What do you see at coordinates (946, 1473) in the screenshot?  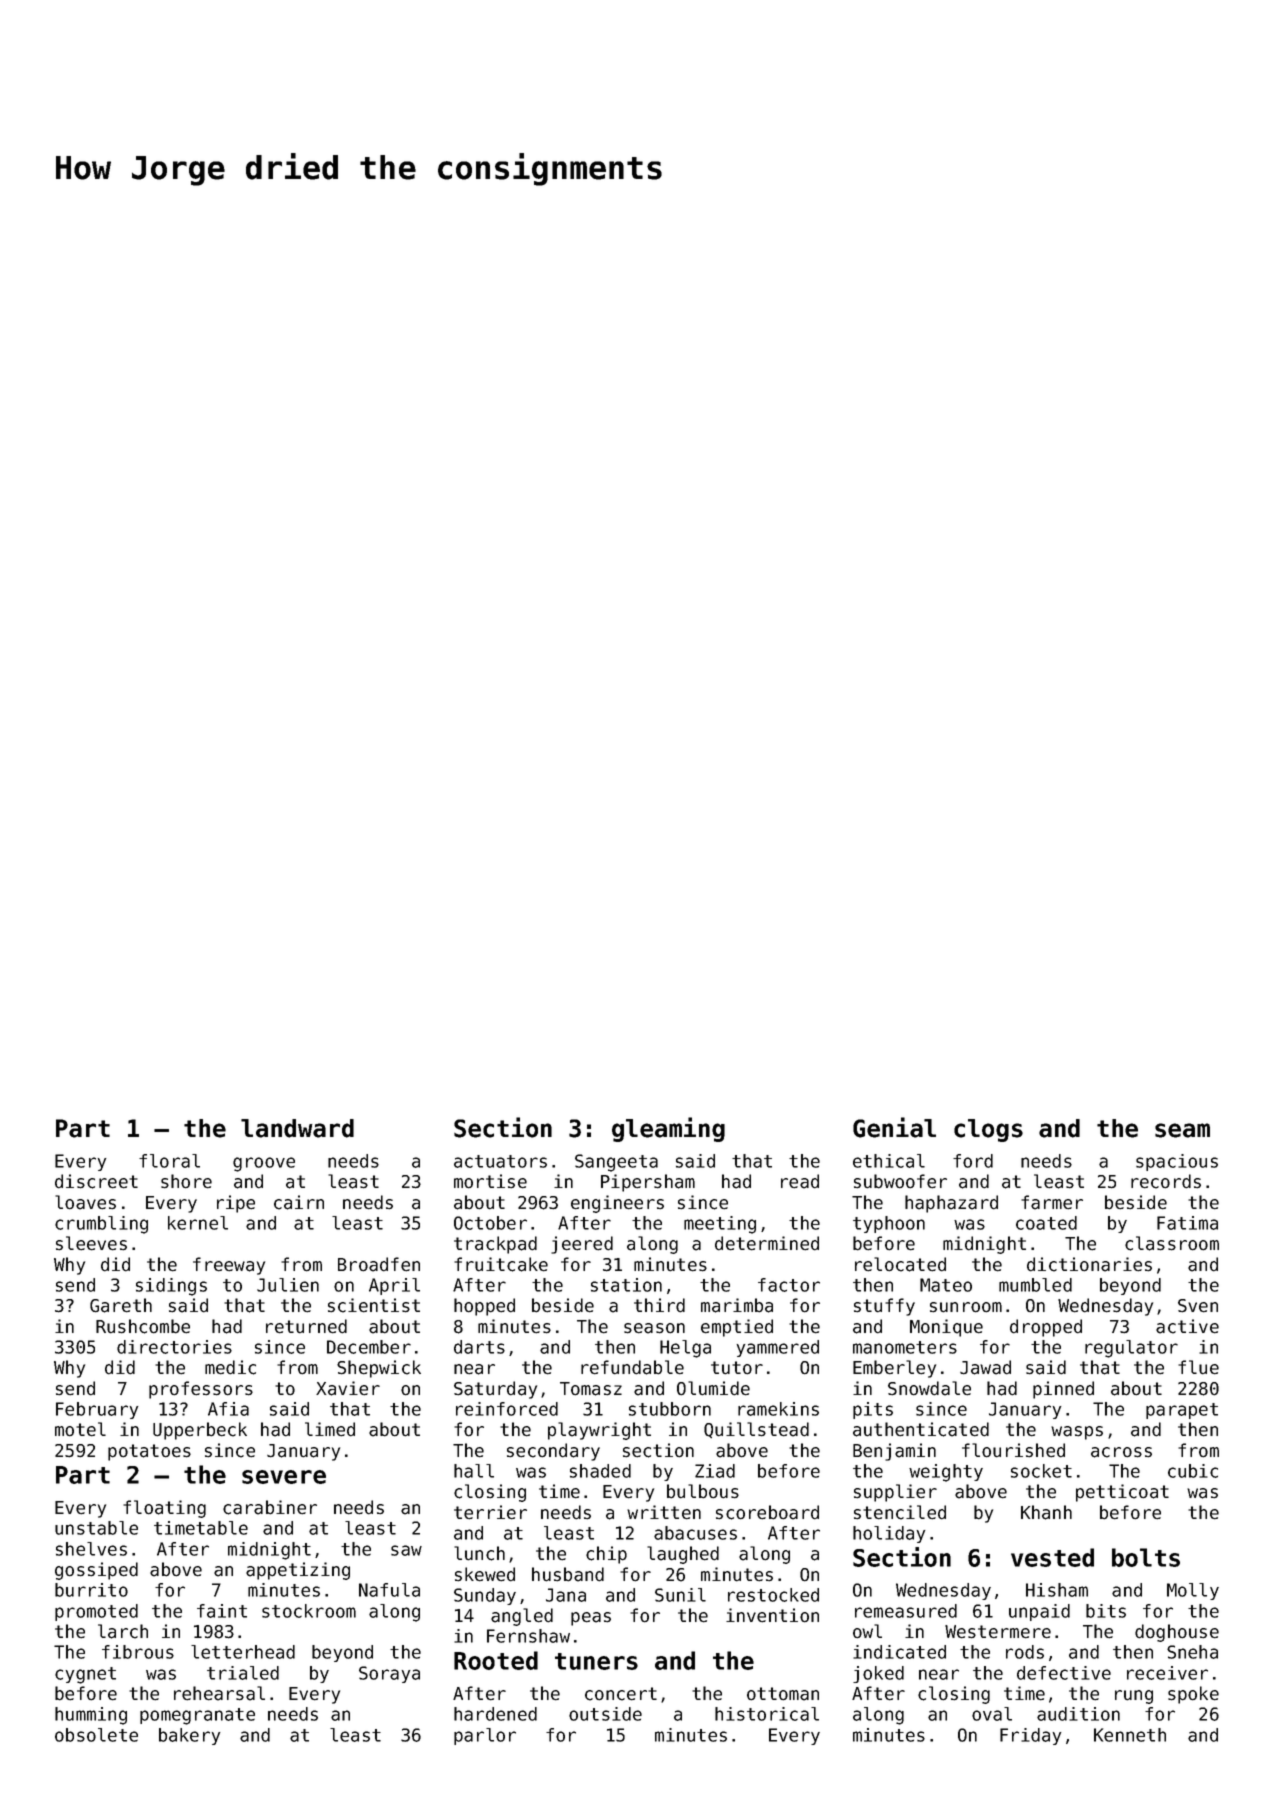 I see `weighty` at bounding box center [946, 1473].
